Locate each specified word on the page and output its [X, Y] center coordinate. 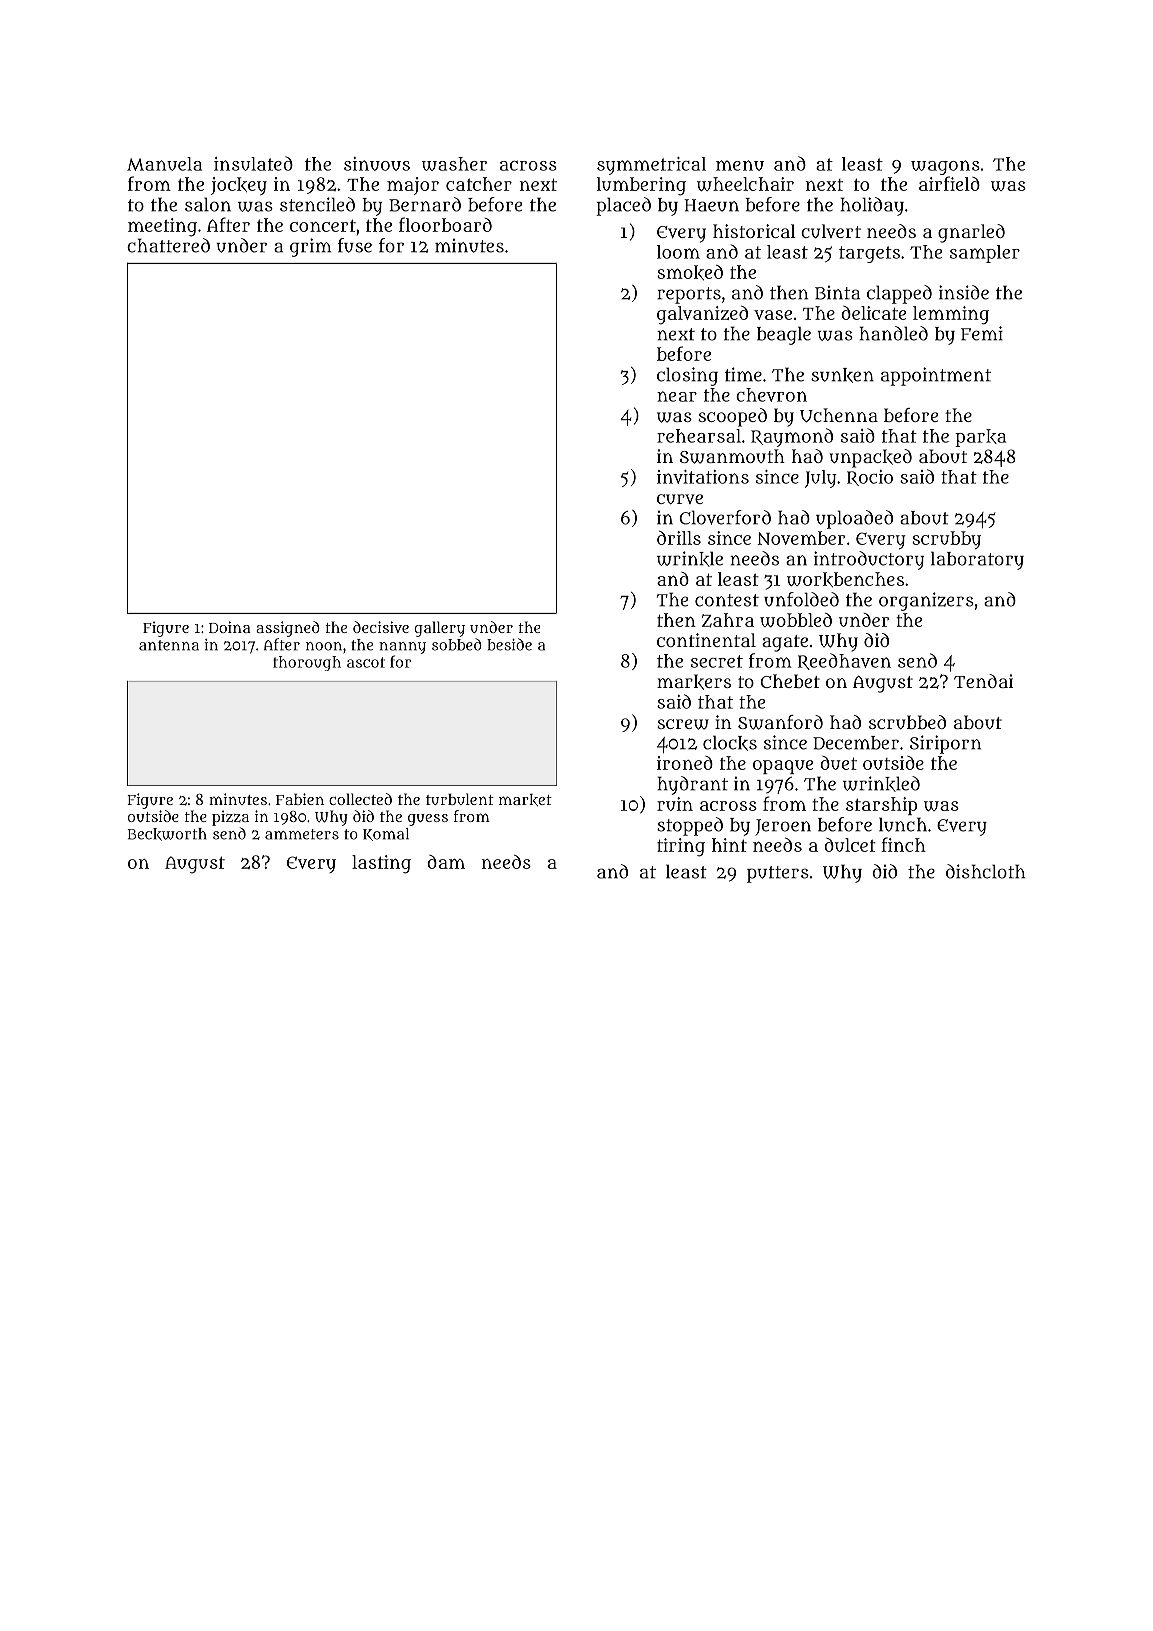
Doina [230, 627]
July [821, 479]
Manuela [164, 164]
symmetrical [651, 166]
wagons [945, 167]
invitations [703, 477]
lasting [381, 864]
